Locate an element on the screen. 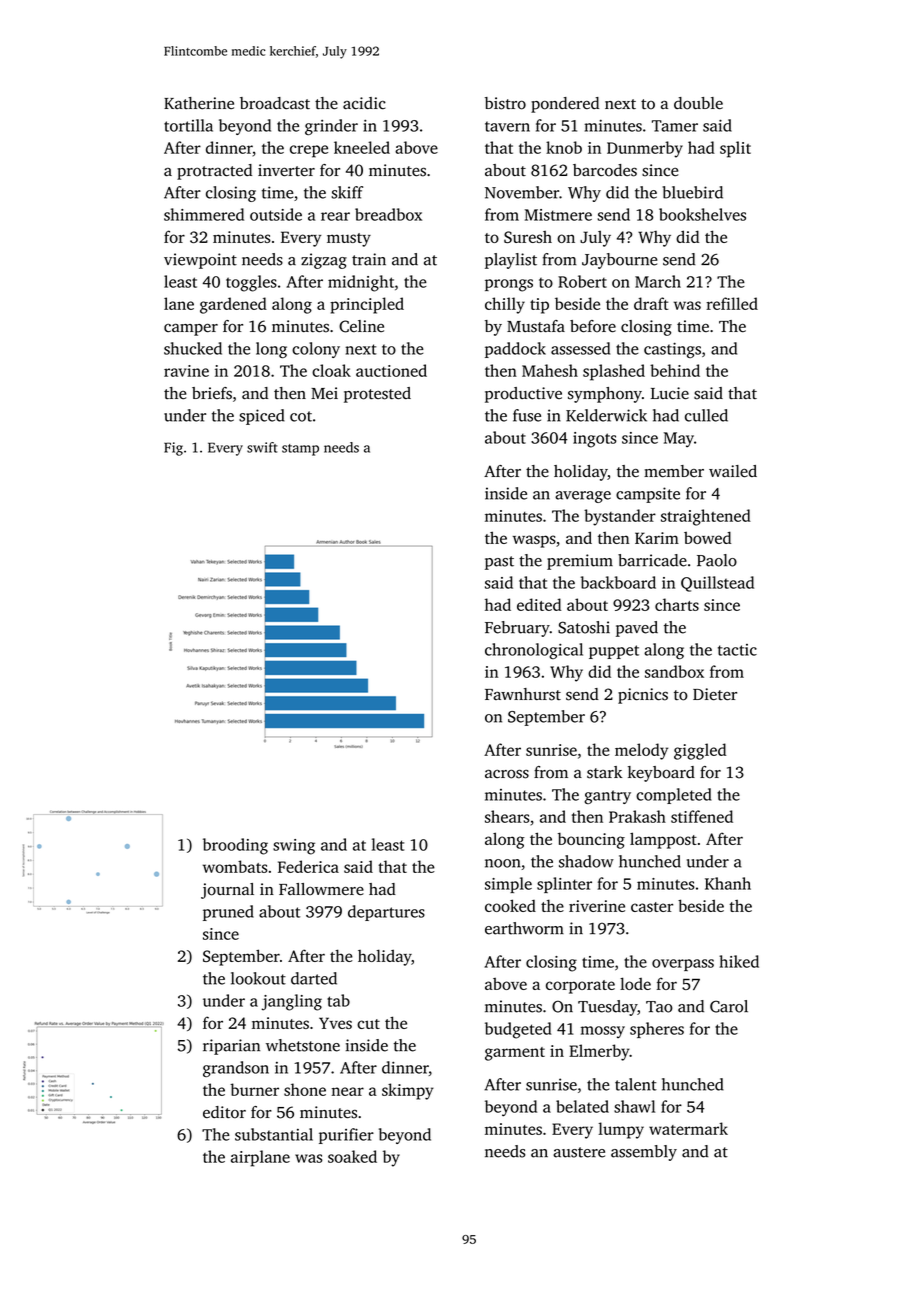 The width and height of the screenshot is (924, 1311). Paolo is located at coordinates (717, 560).
